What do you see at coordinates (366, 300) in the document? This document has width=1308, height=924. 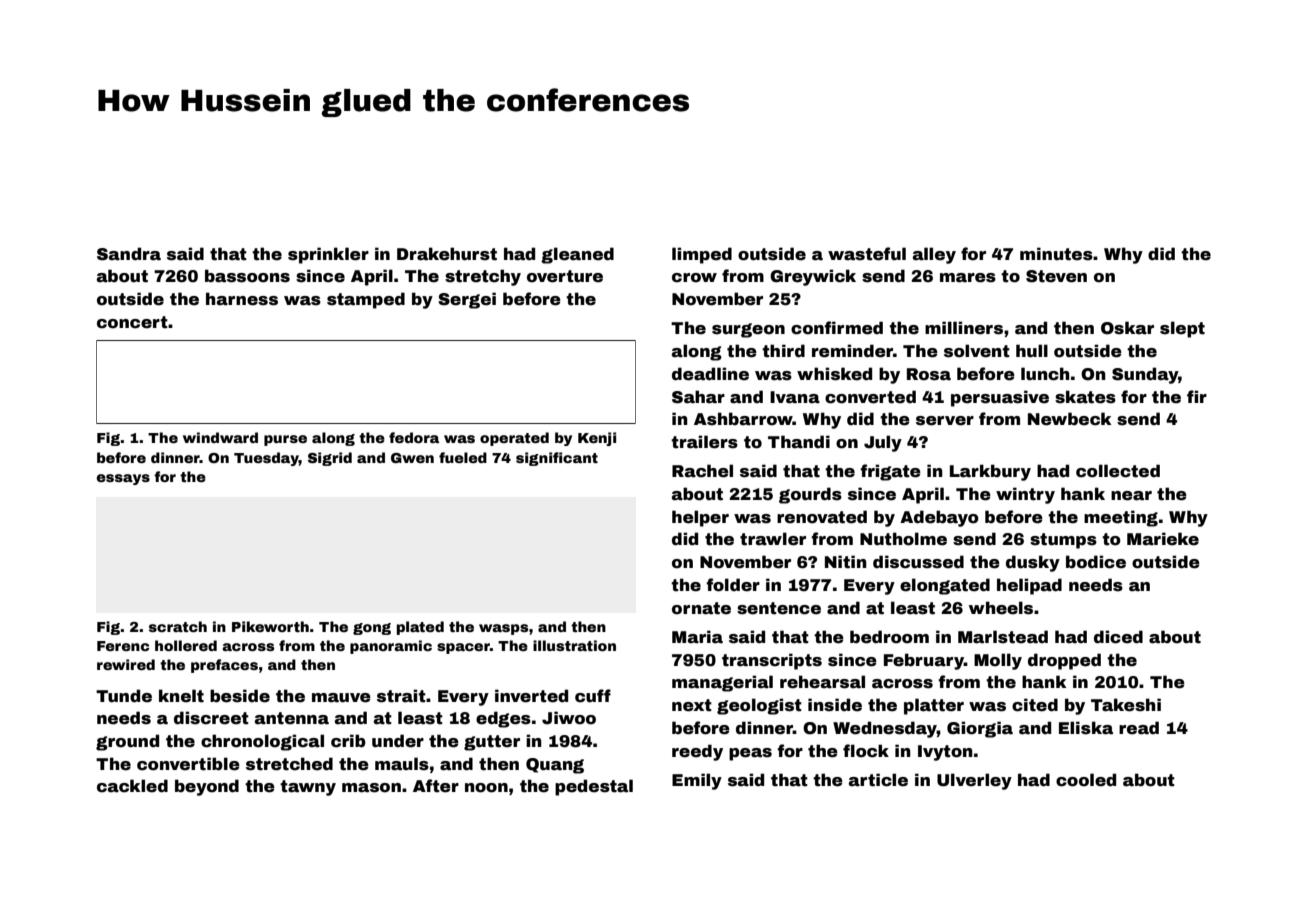 I see `stamped` at bounding box center [366, 300].
